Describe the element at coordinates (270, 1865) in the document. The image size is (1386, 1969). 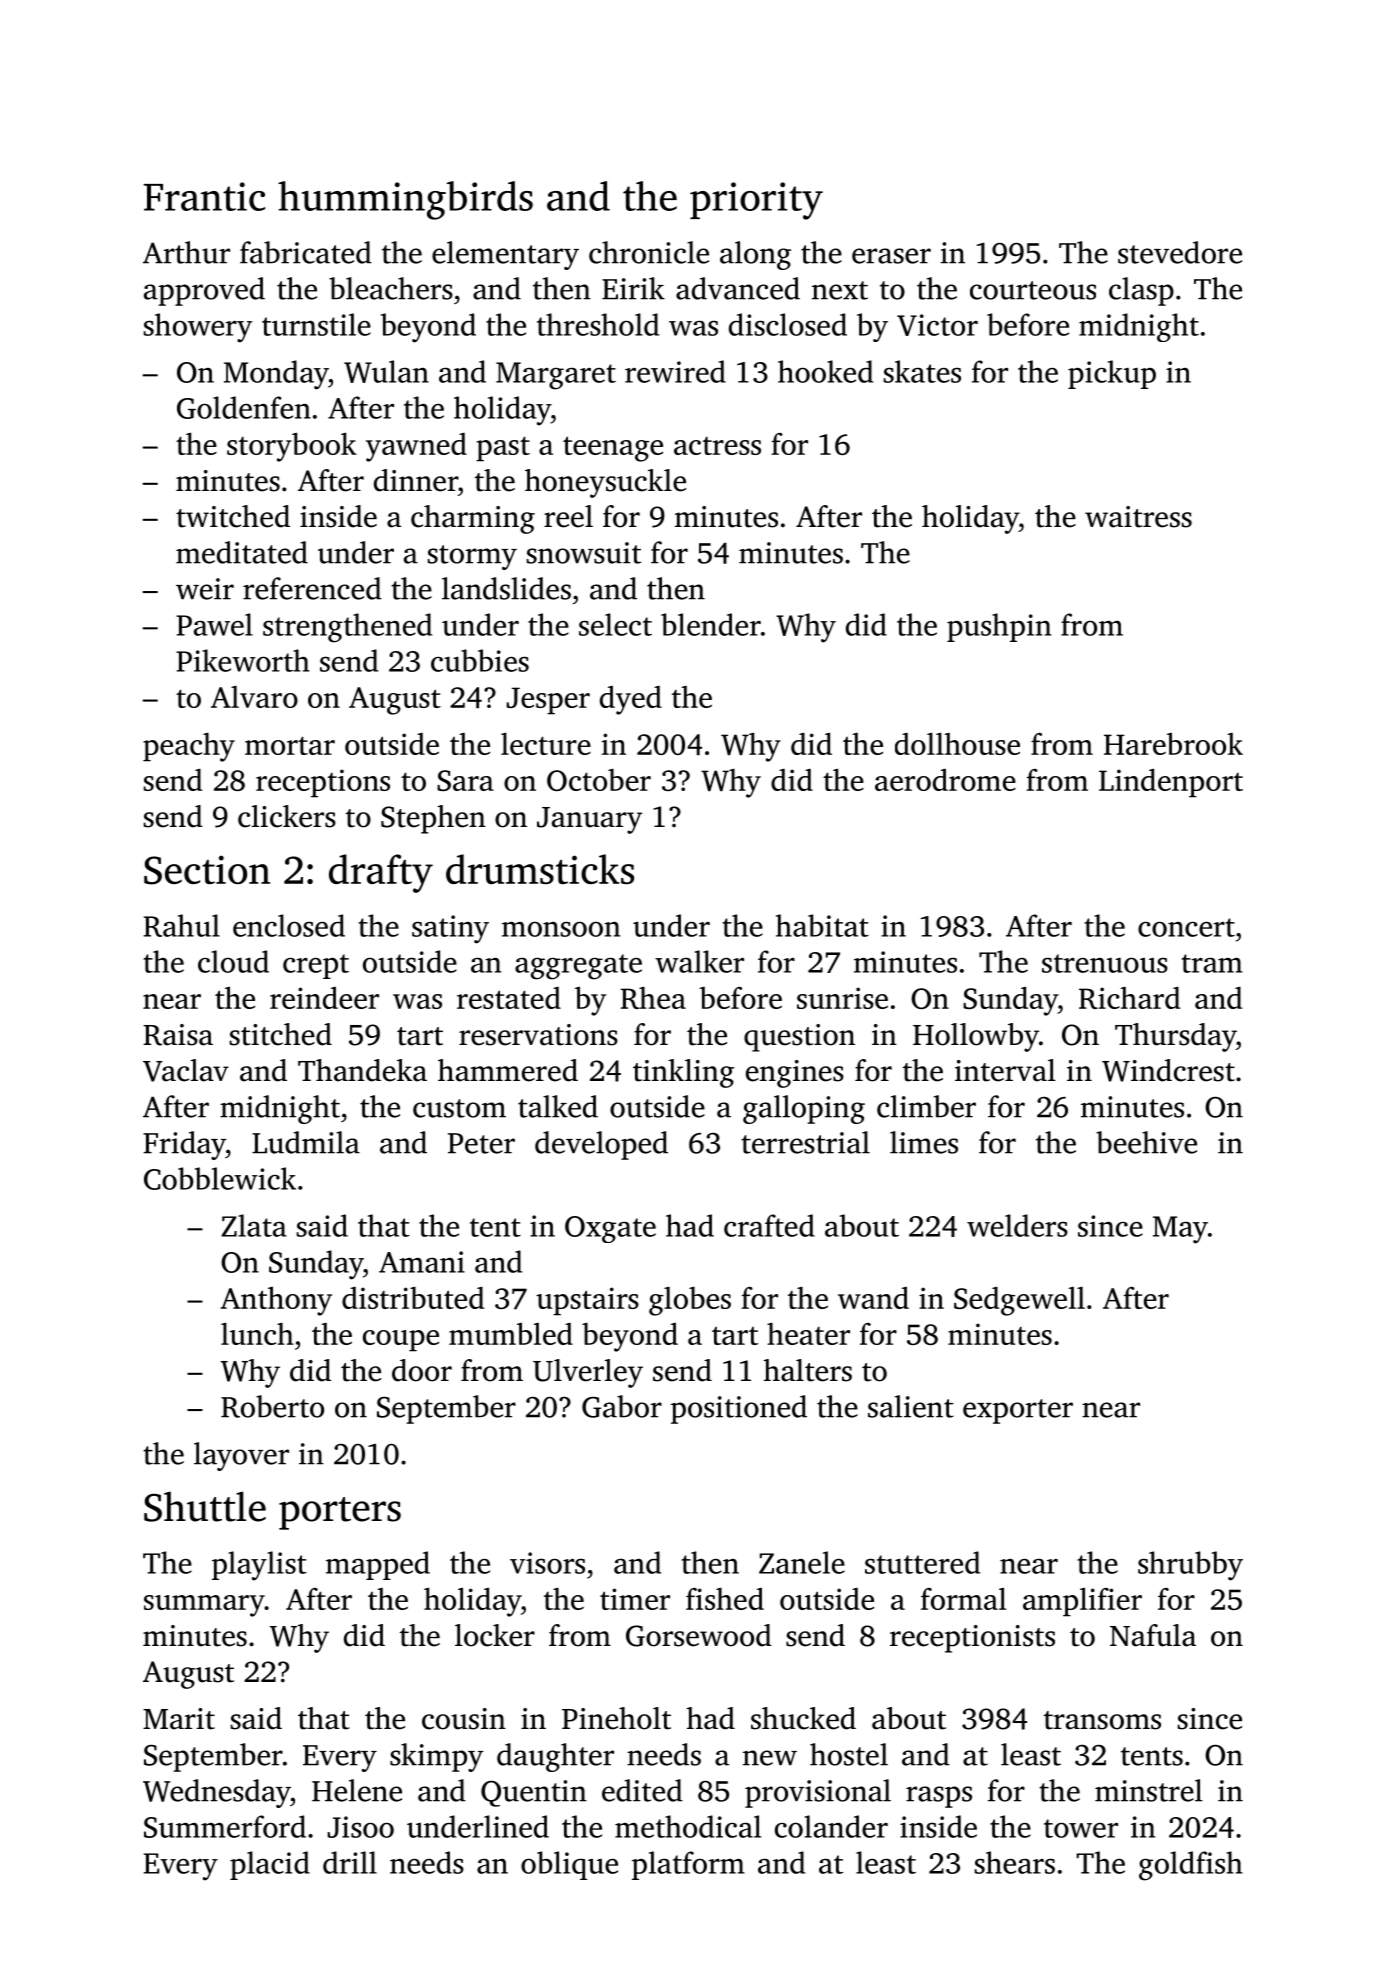
I see `placid` at that location.
